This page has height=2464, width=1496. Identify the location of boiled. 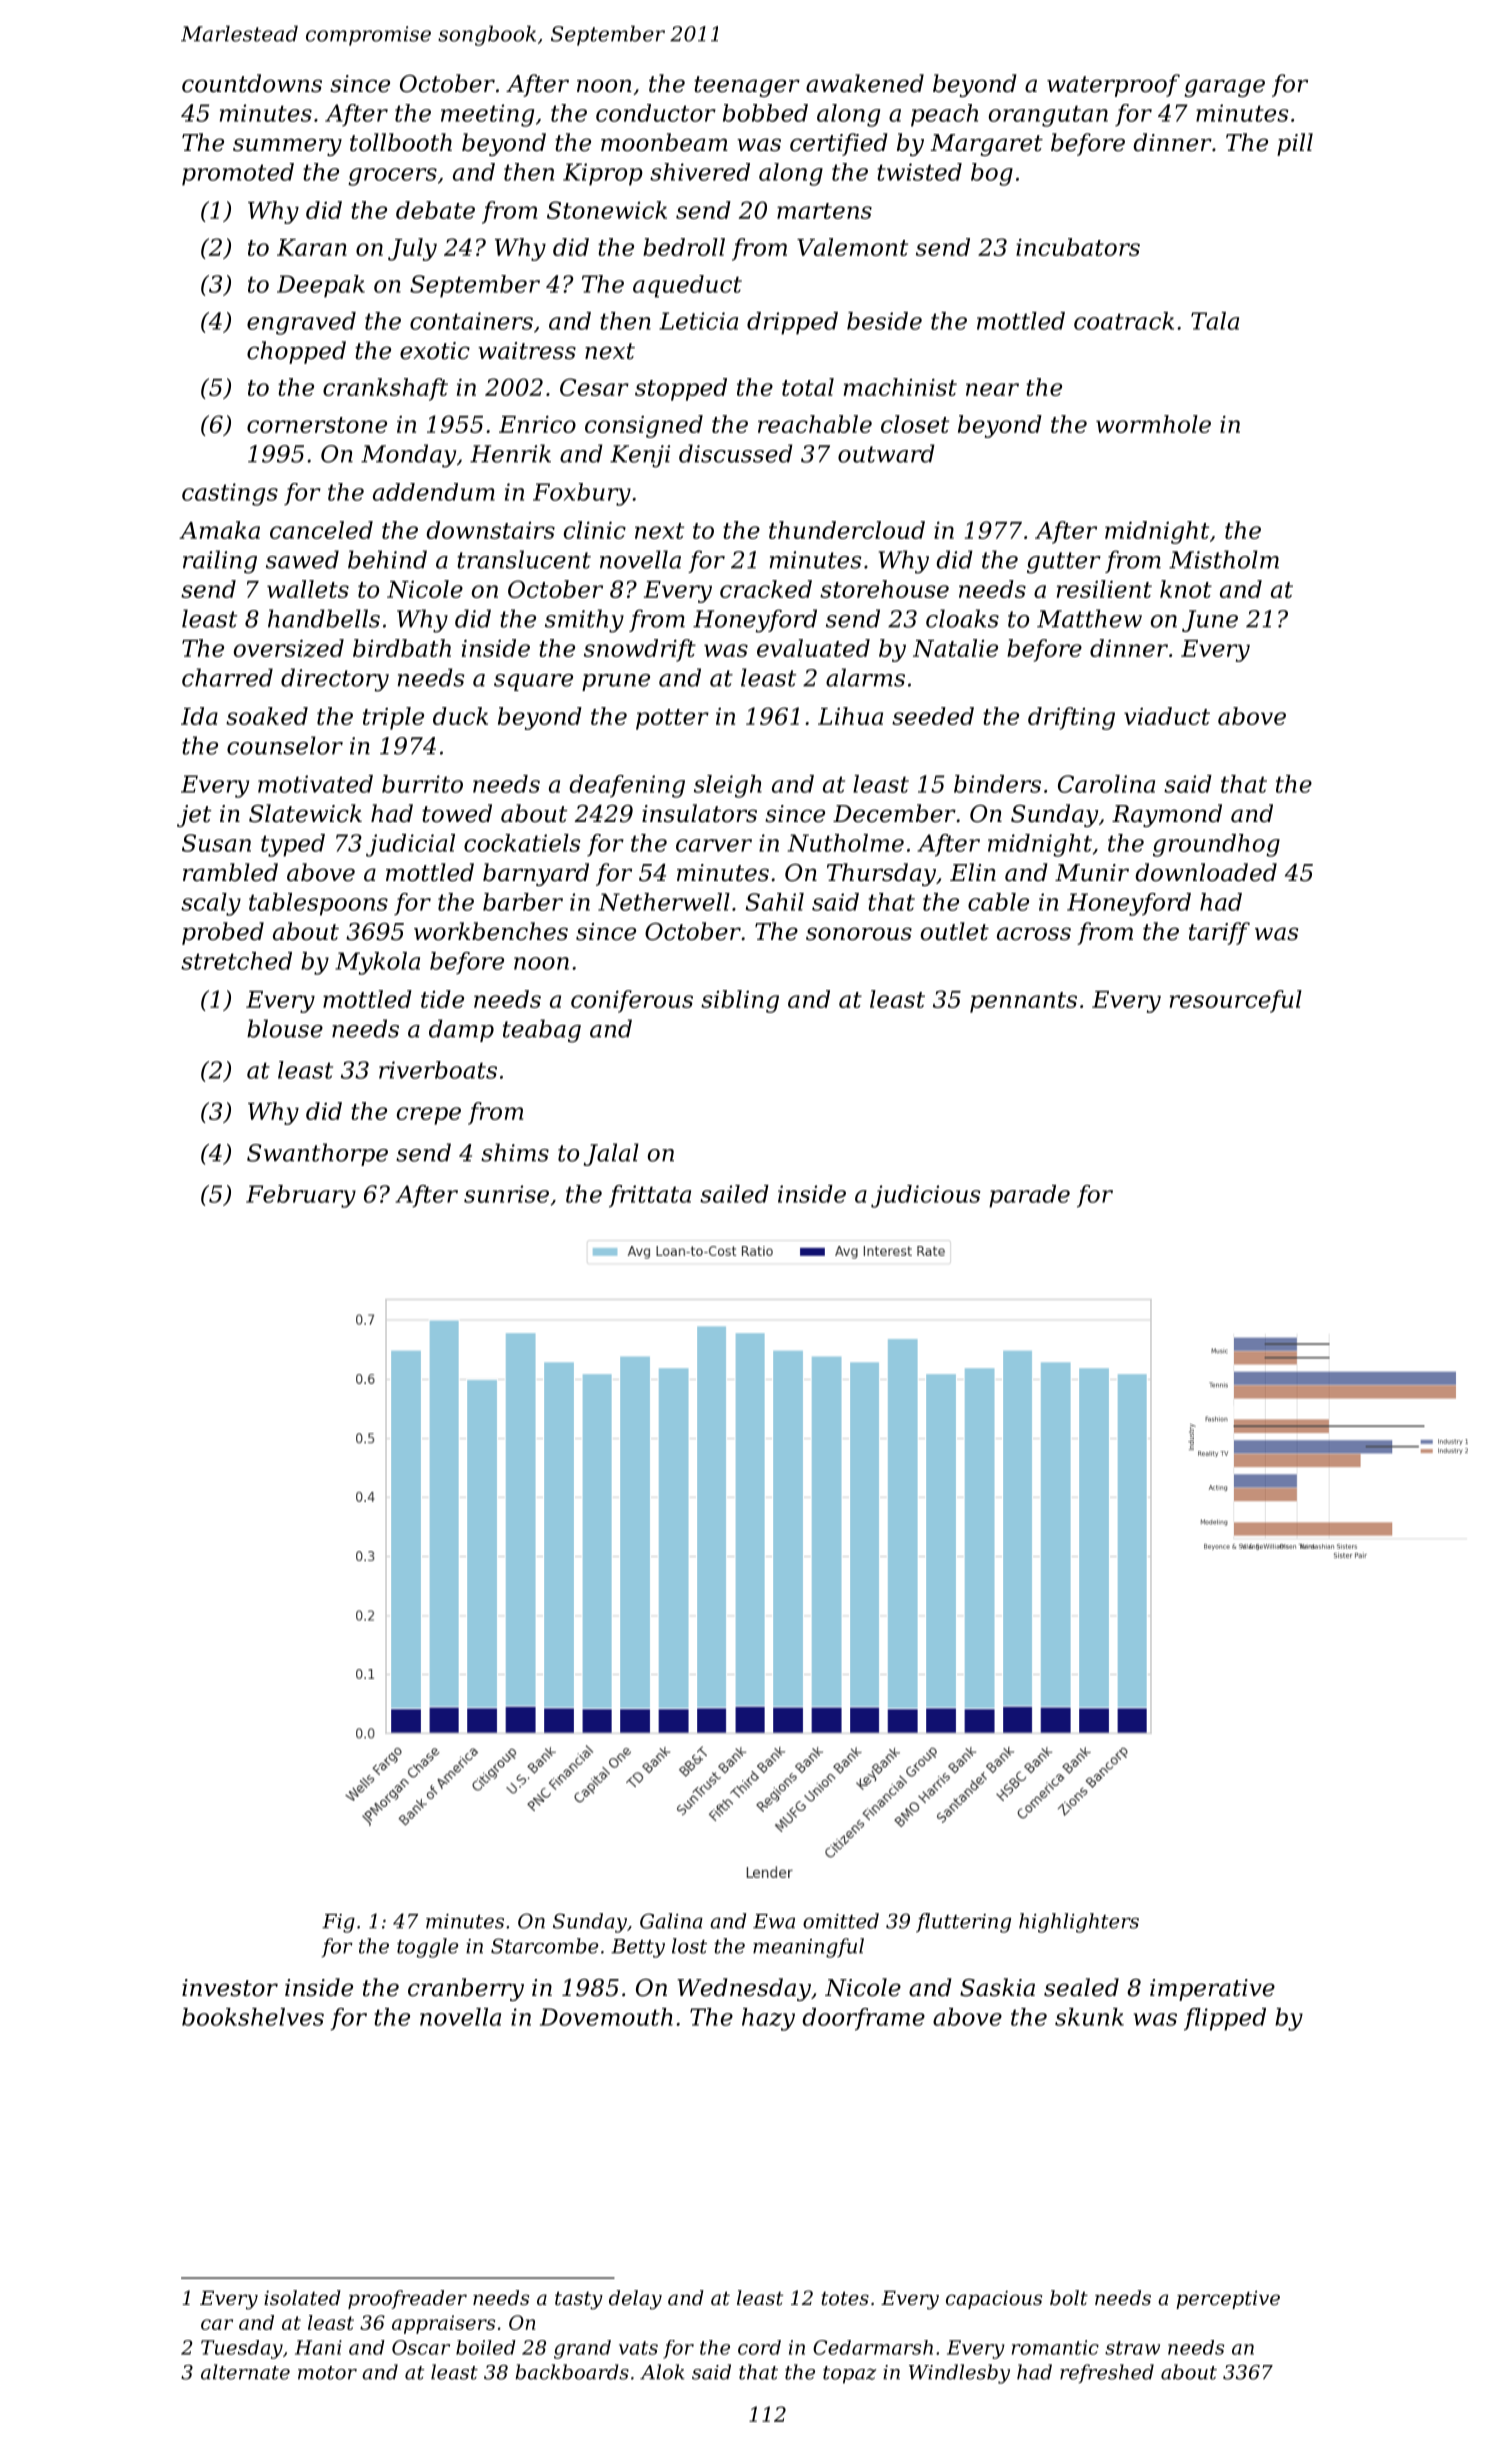
(486, 2347).
